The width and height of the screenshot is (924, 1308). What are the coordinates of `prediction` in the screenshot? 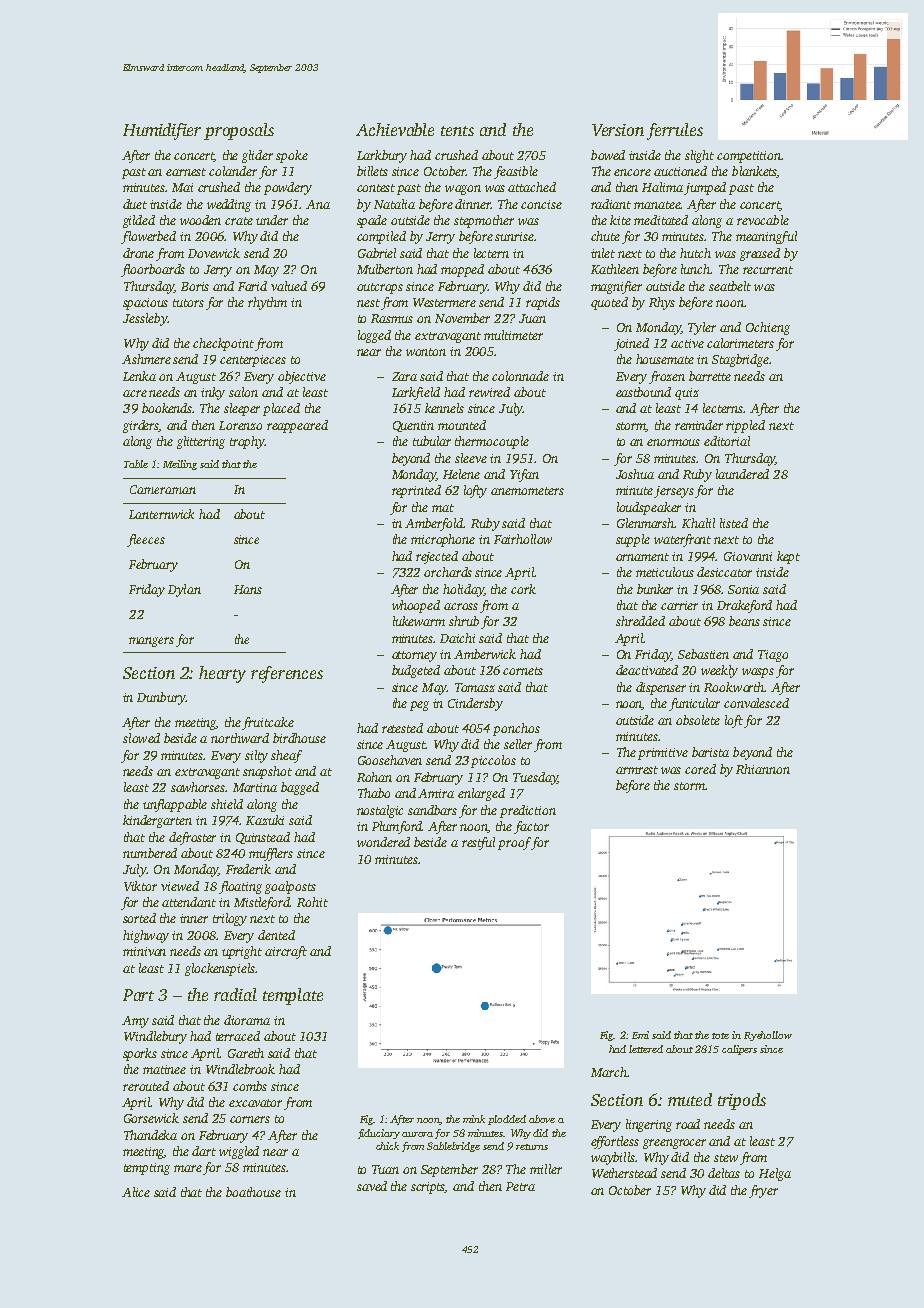 It's located at (528, 811).
